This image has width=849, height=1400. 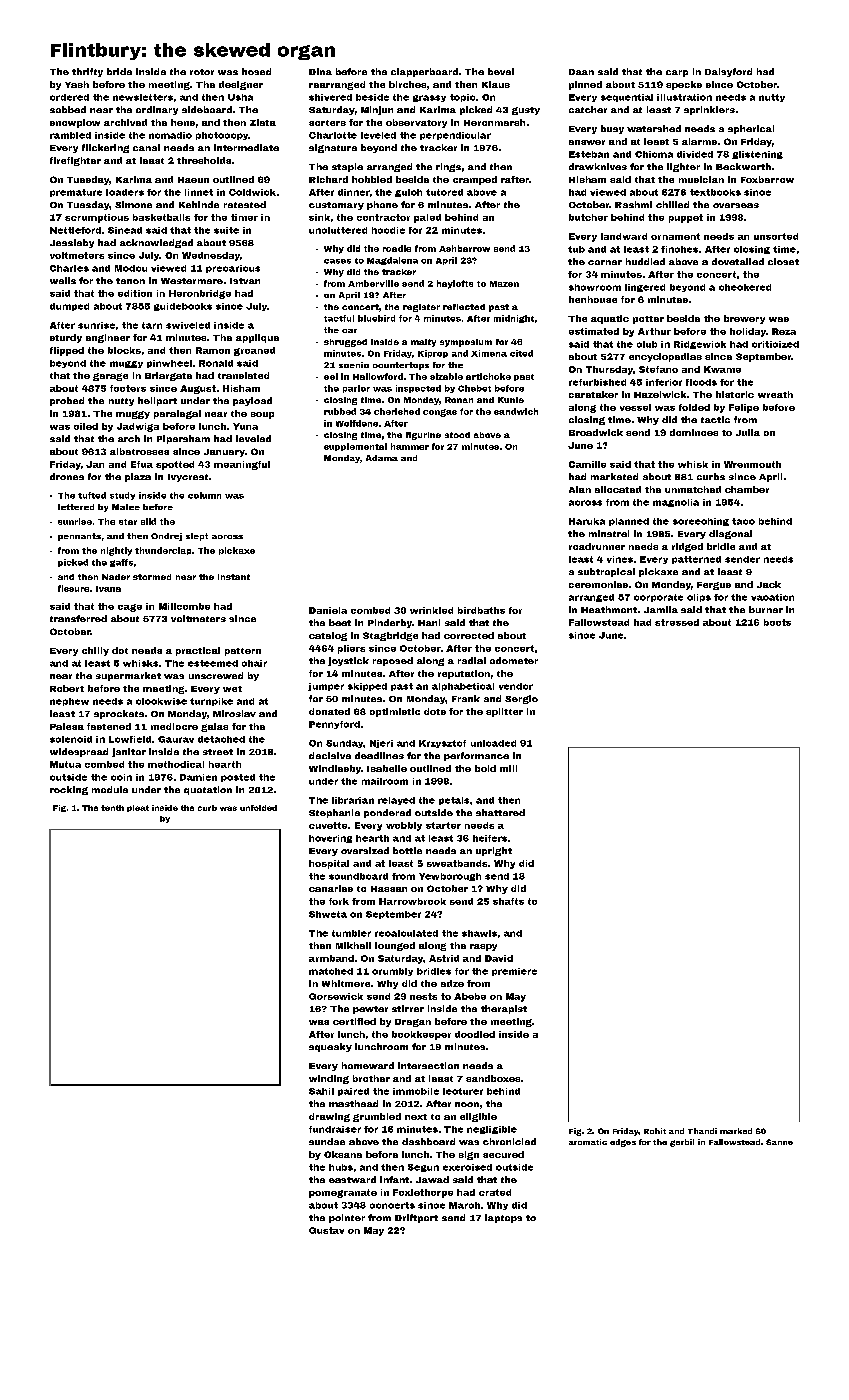 What do you see at coordinates (743, 521) in the image?
I see `taco` at bounding box center [743, 521].
